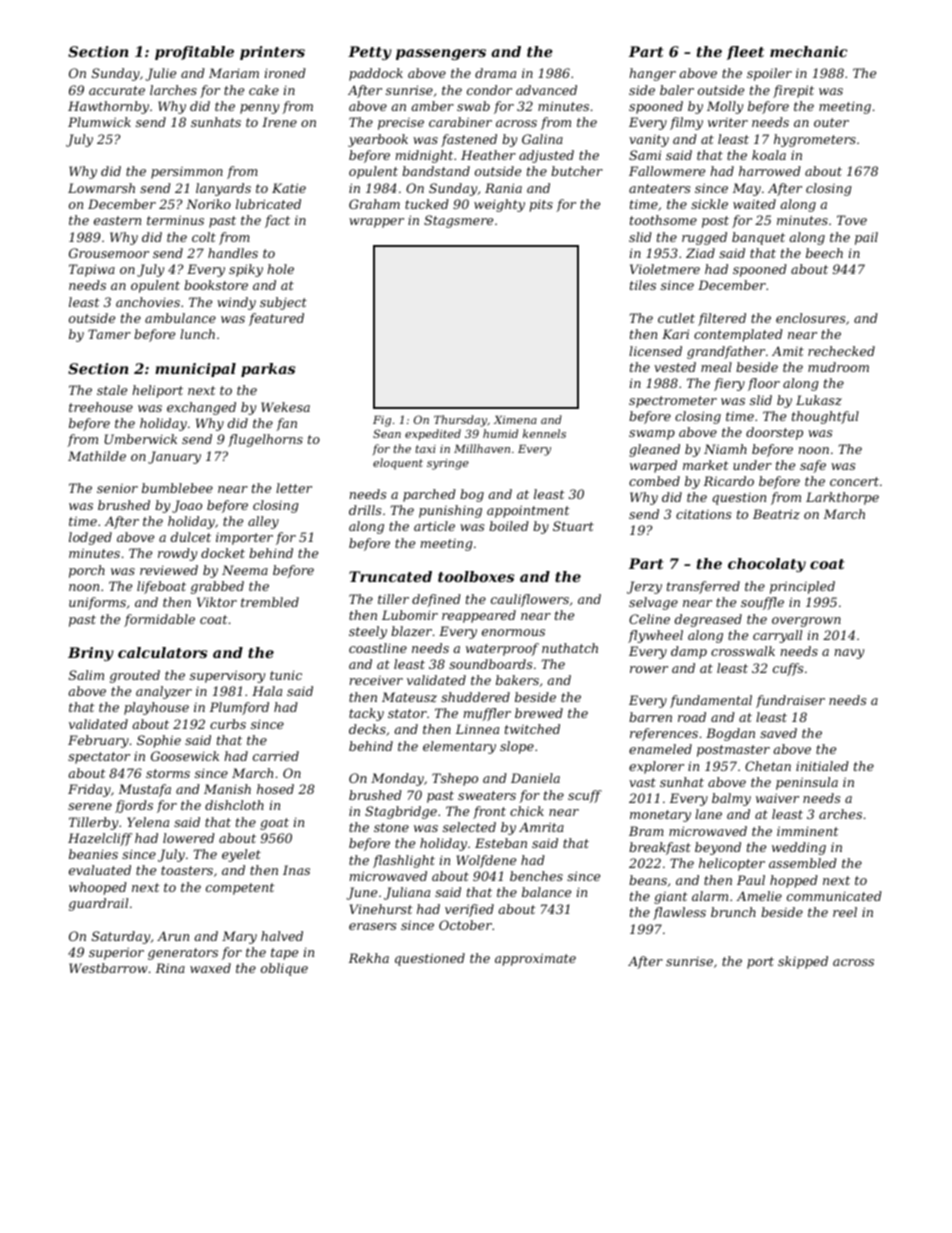 This screenshot has height=1233, width=952. Describe the element at coordinates (201, 408) in the screenshot. I see `exchanged` at that location.
